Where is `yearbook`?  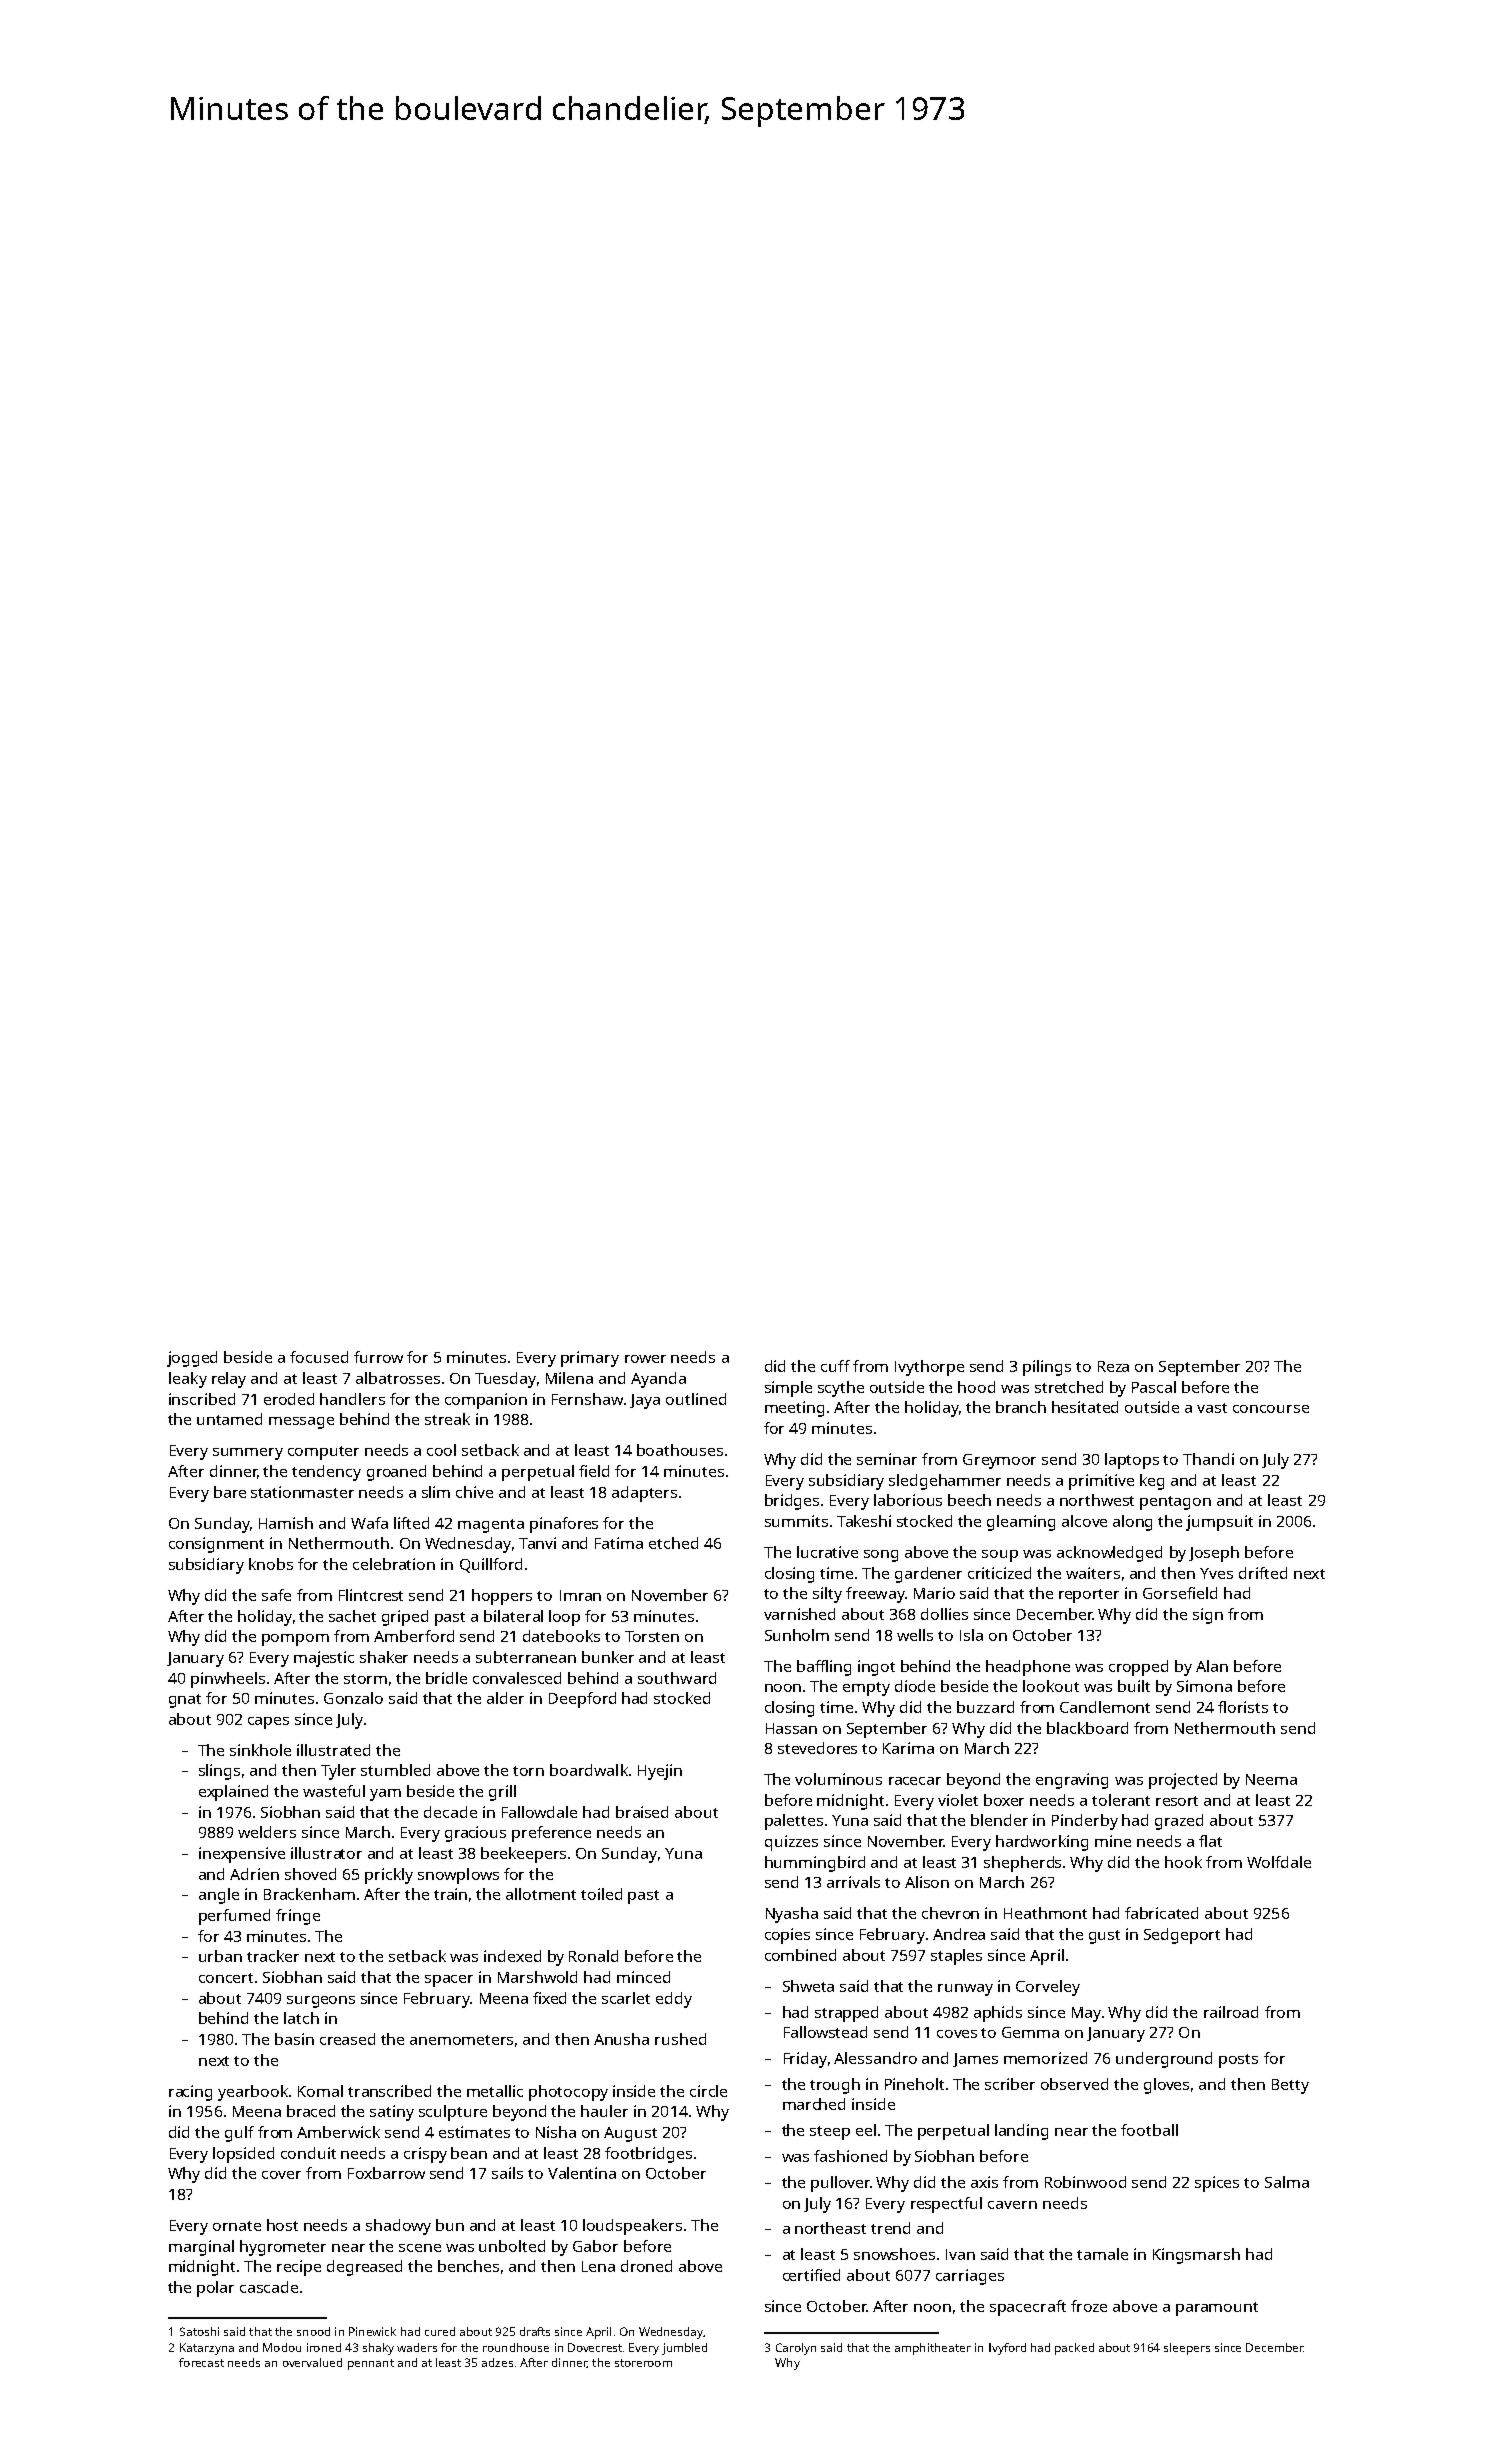 yearbook is located at coordinates (253, 2093).
